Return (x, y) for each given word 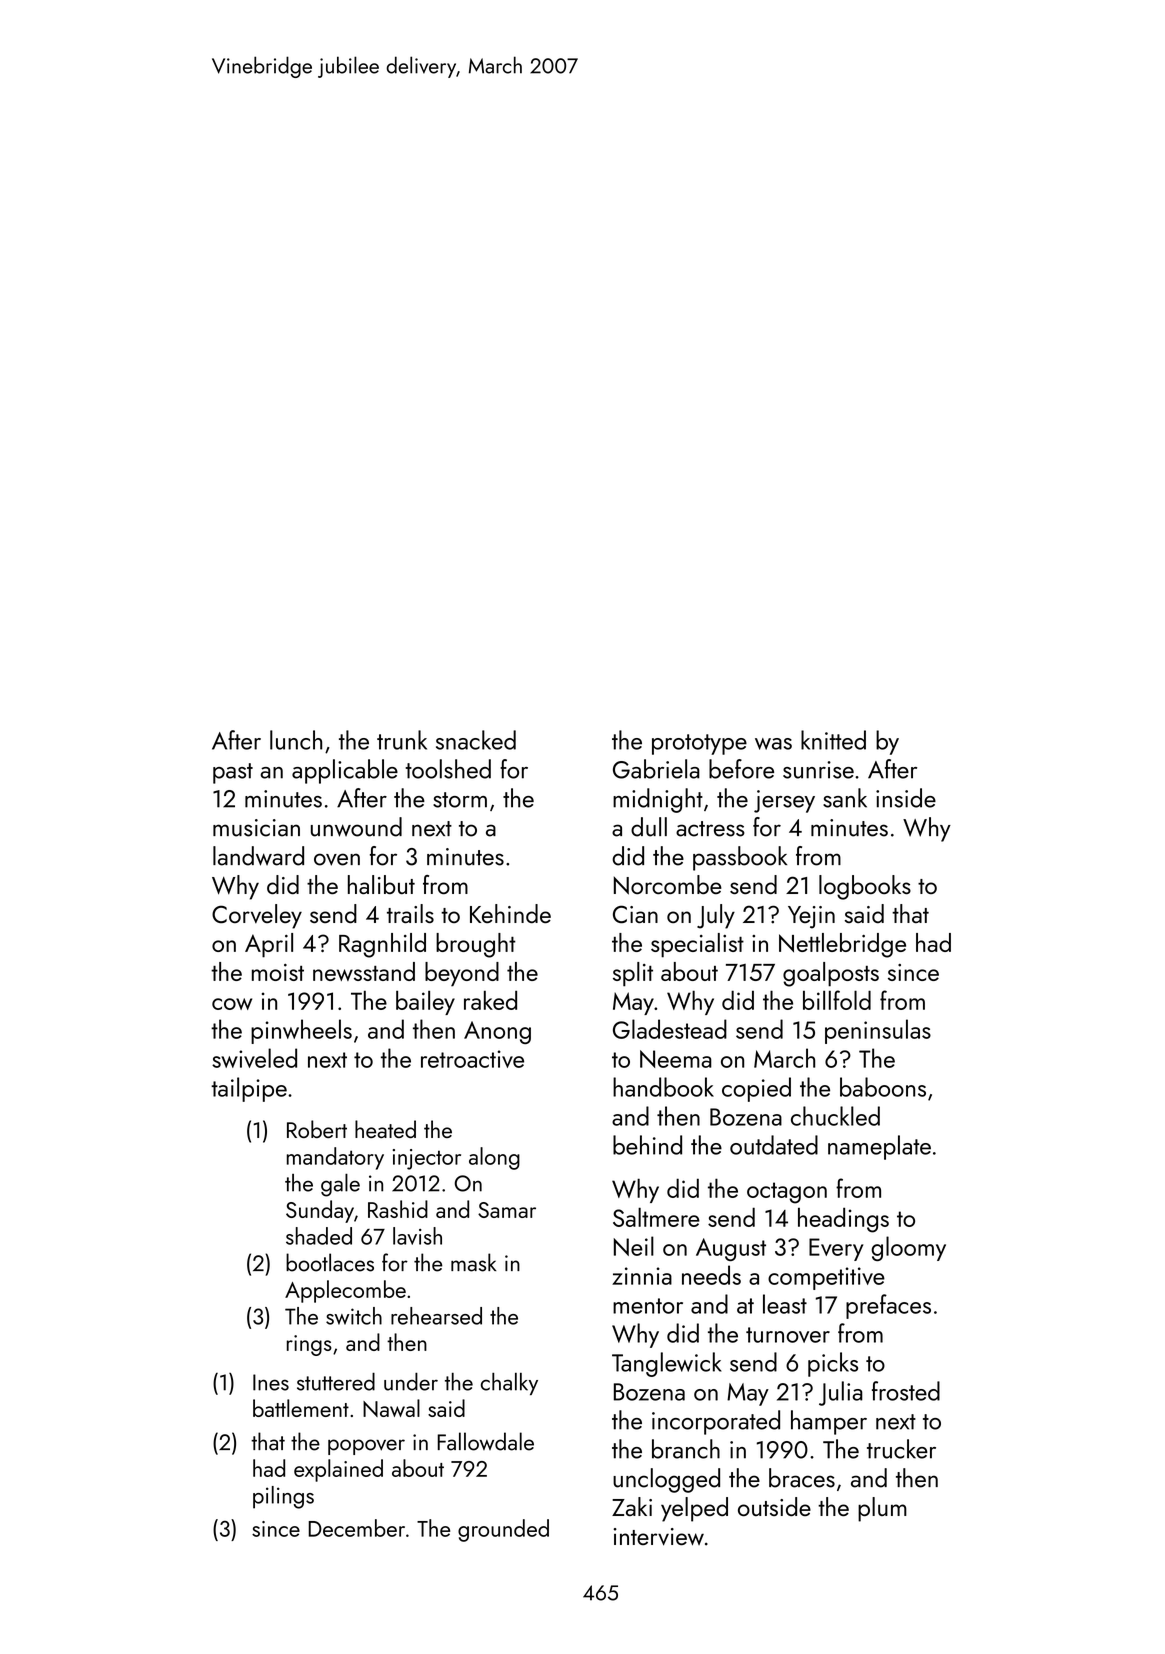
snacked (476, 740)
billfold (837, 1000)
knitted (833, 740)
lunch (296, 740)
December (356, 1528)
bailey (425, 1003)
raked (490, 1000)
